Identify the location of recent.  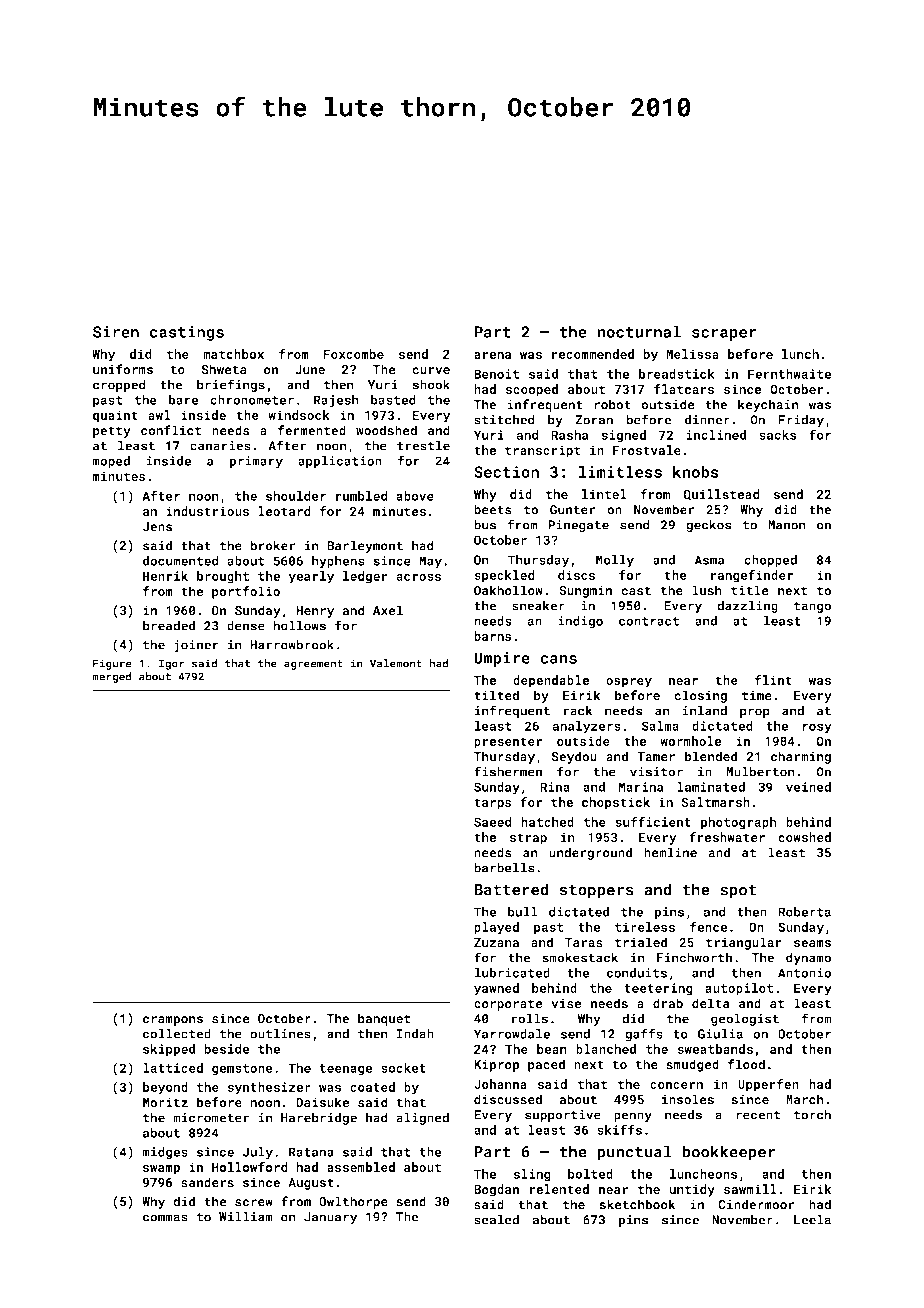
(758, 1115).
